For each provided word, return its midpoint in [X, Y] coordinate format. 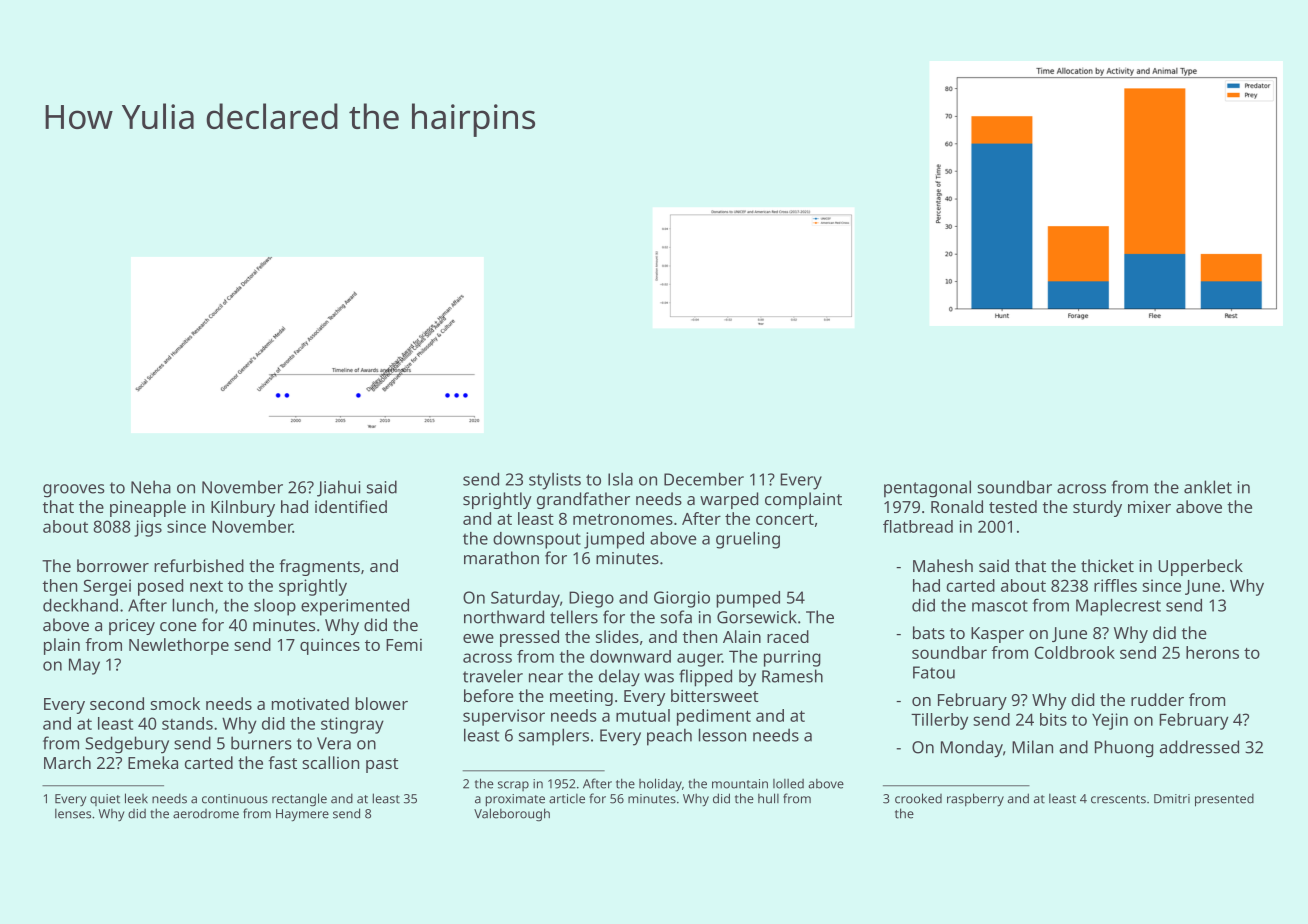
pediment [714, 717]
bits [1053, 719]
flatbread [918, 526]
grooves [74, 491]
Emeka [153, 762]
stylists [555, 481]
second [117, 703]
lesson [722, 735]
